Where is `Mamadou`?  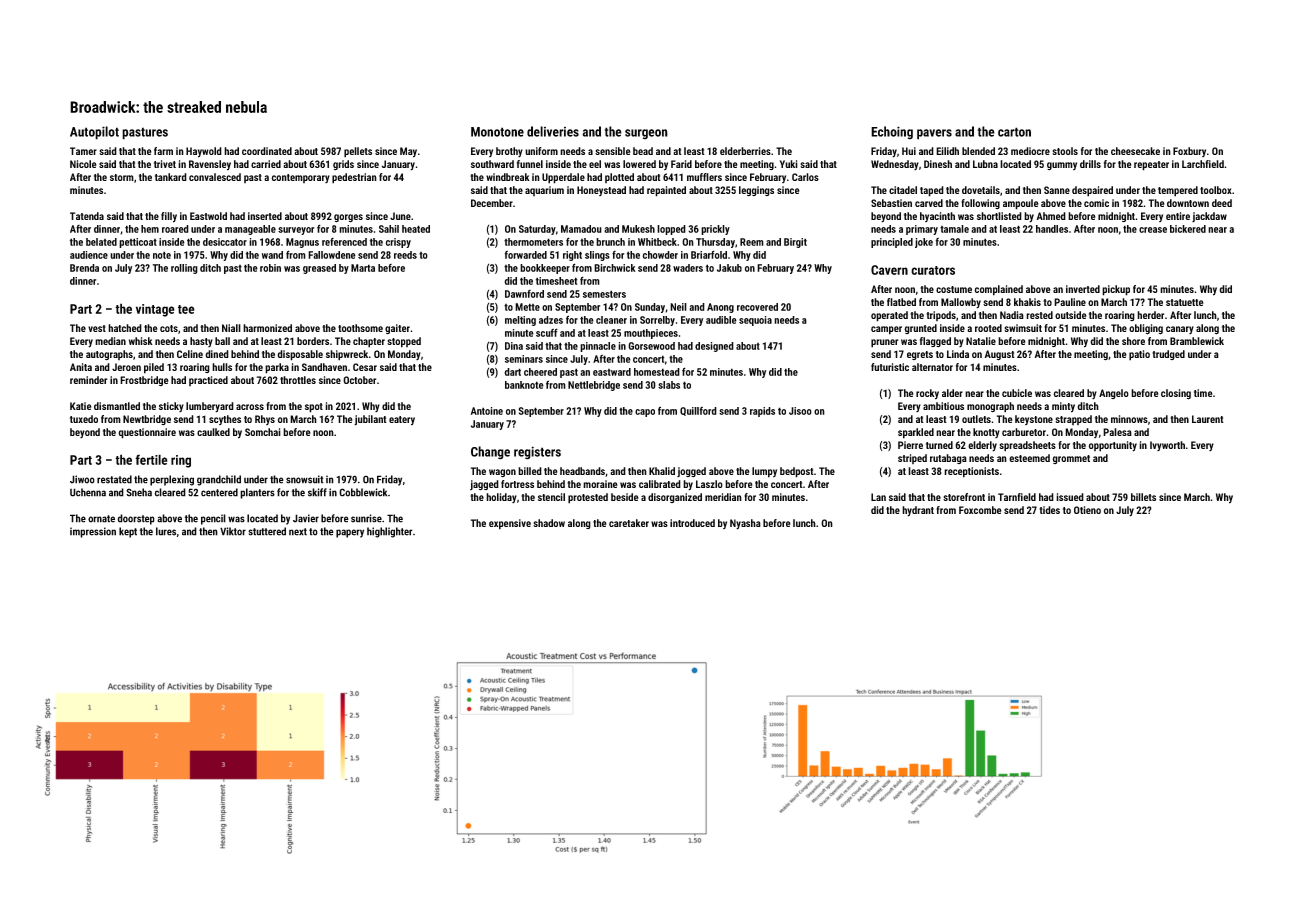 Mamadou is located at coordinates (581, 229).
